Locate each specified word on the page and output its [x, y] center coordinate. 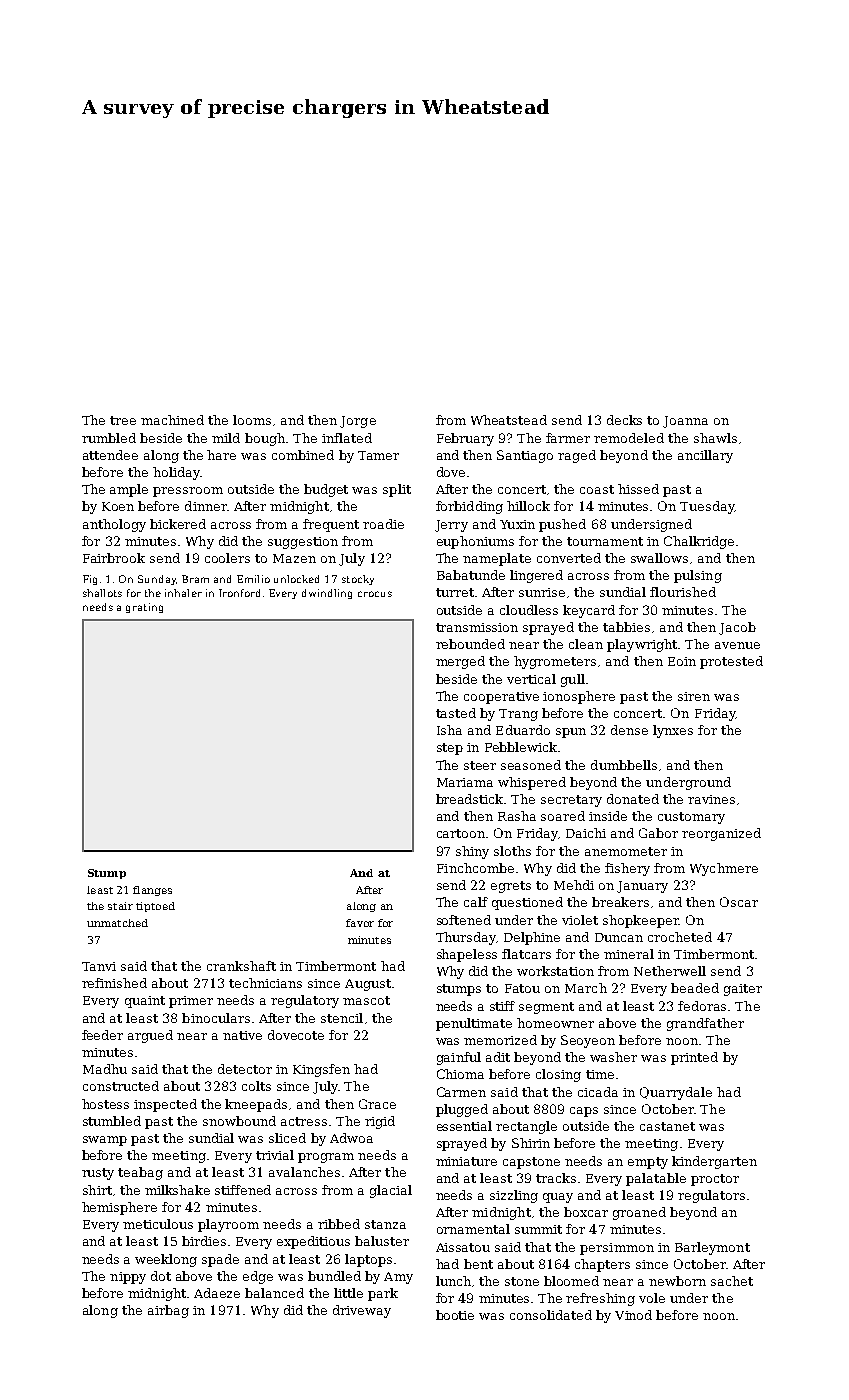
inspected [165, 1105]
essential [464, 1126]
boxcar [586, 1212]
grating [144, 608]
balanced [274, 1293]
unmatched [117, 923]
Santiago [525, 456]
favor [360, 923]
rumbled [109, 438]
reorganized [721, 834]
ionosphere [579, 697]
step [450, 749]
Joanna [685, 422]
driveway [362, 1311]
